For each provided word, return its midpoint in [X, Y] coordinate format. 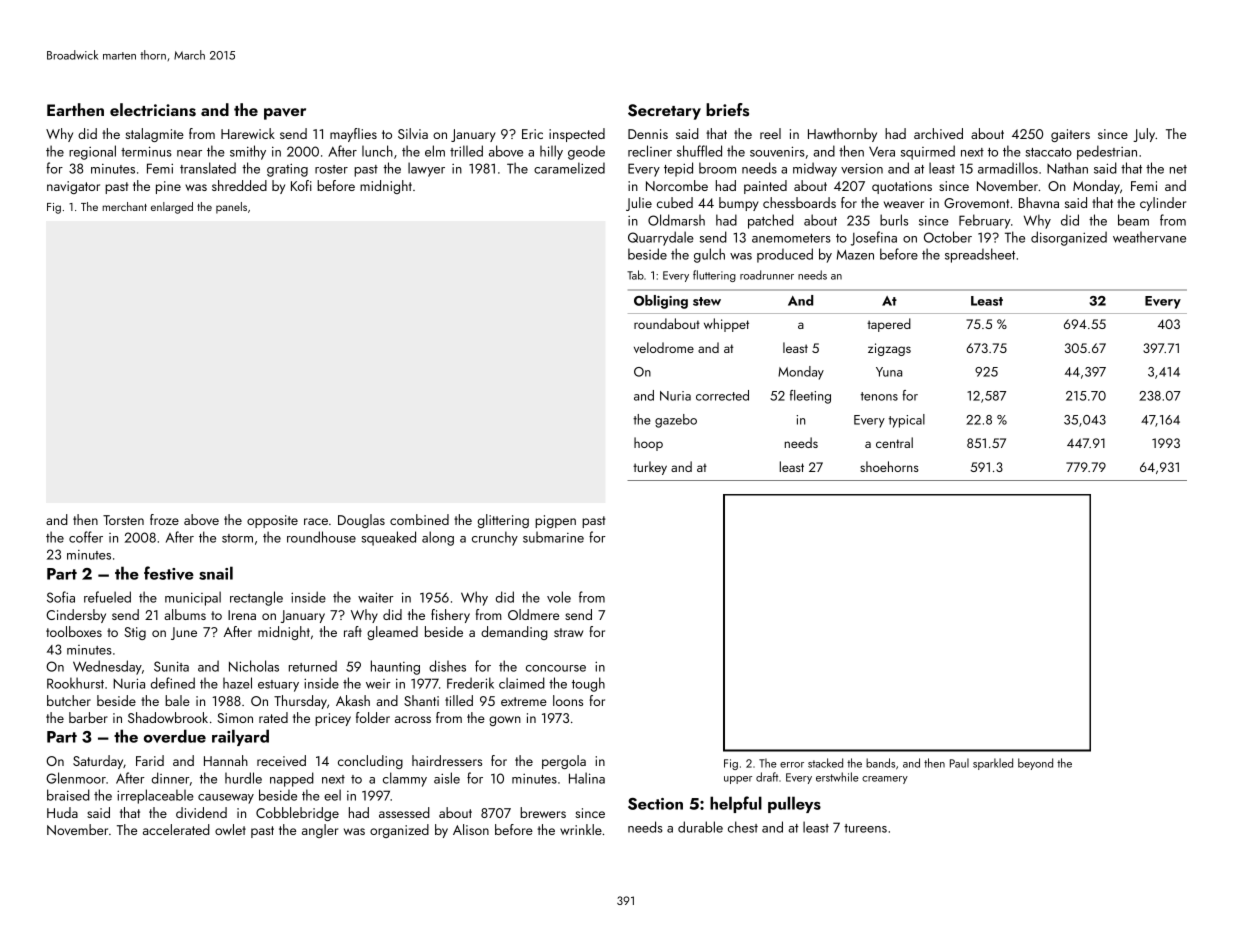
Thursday [300, 702]
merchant [124, 206]
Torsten [123, 520]
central [894, 442]
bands [880, 763]
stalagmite [154, 135]
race [316, 521]
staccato [1048, 152]
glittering [503, 521]
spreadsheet [980, 255]
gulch [709, 255]
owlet [230, 829]
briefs [727, 110]
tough [588, 684]
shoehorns [889, 466]
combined [419, 519]
